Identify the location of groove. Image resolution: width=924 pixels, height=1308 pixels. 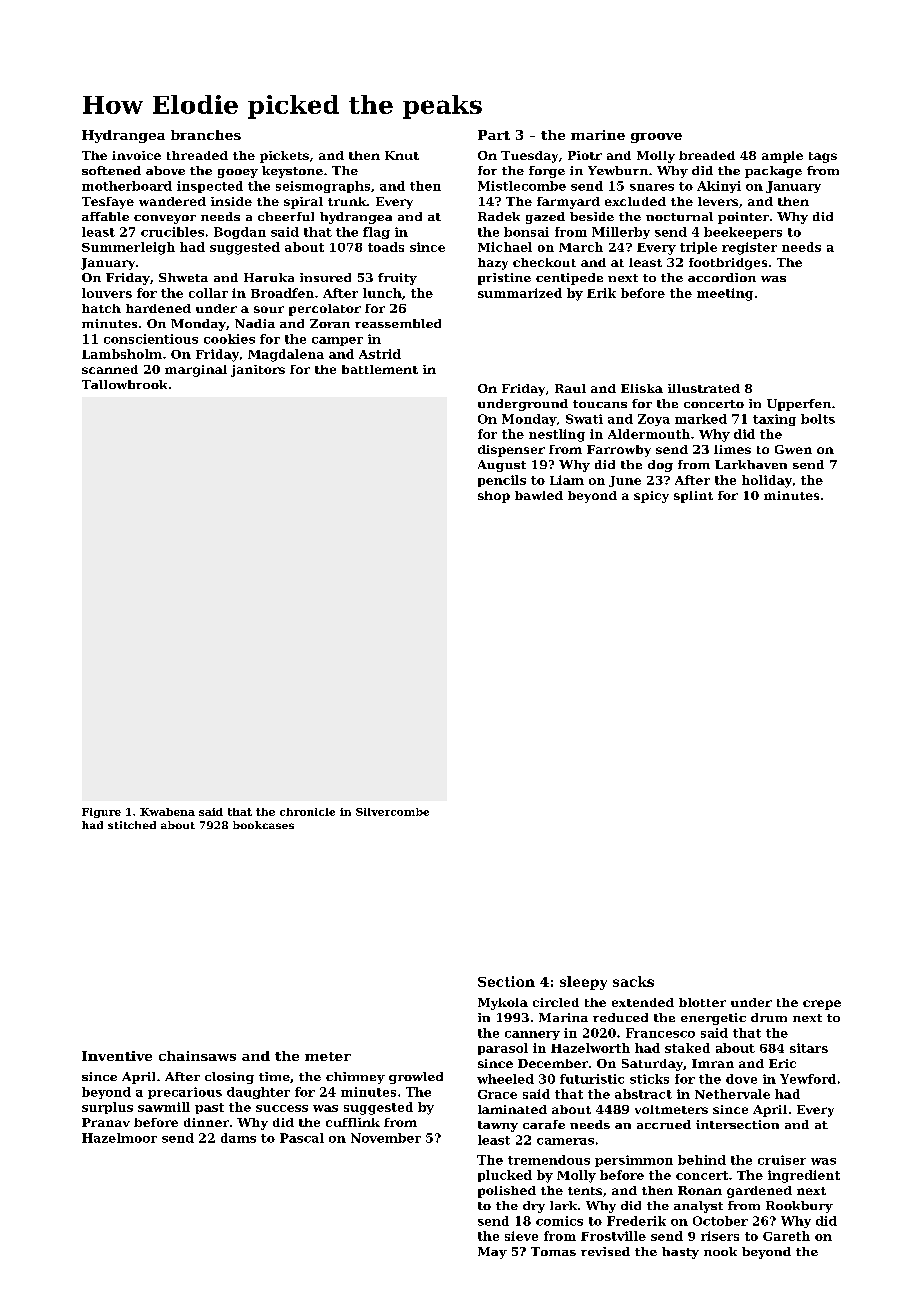
(656, 138).
